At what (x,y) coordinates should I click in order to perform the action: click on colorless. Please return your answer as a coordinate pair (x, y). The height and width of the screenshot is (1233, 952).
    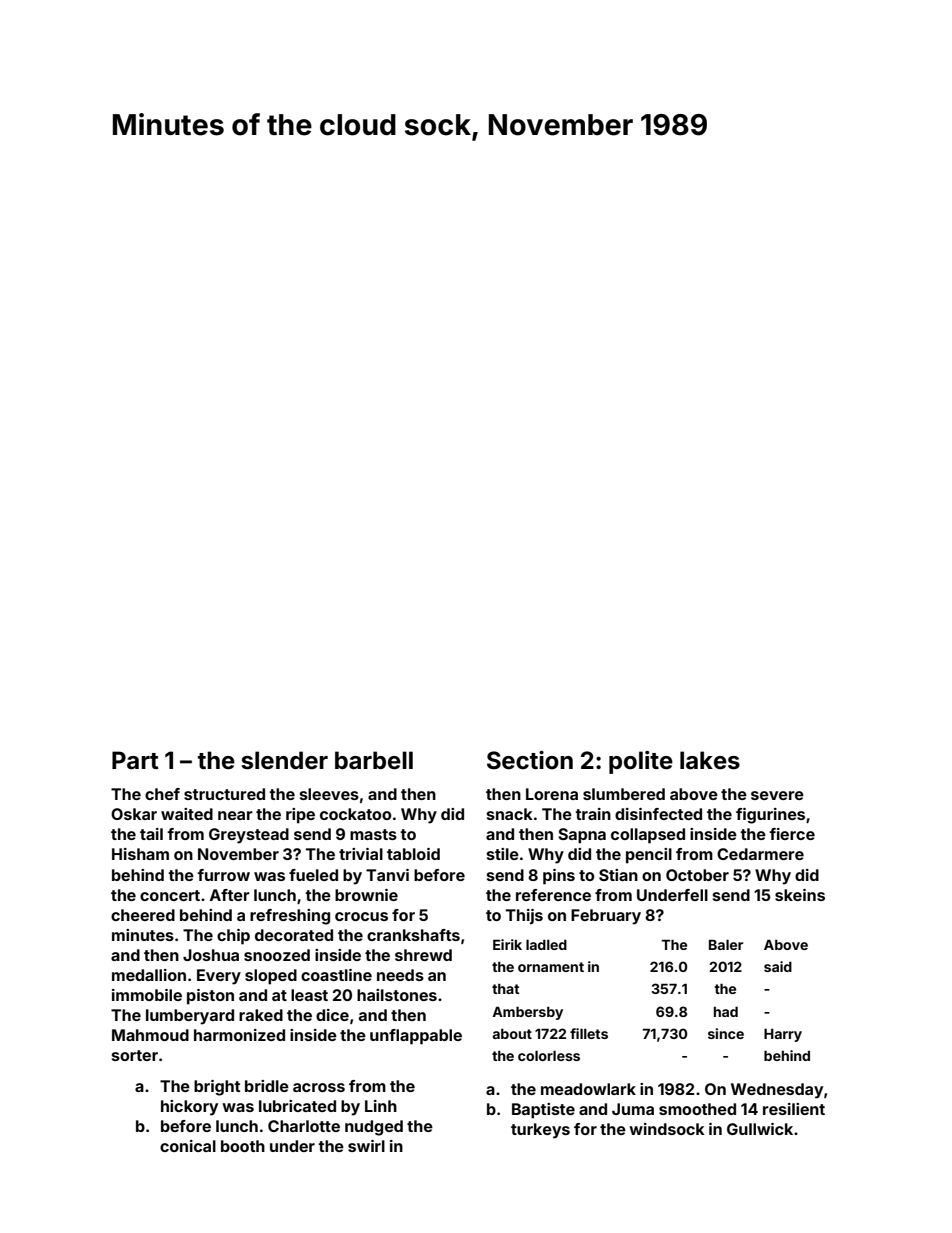
    Looking at the image, I should click on (549, 1056).
